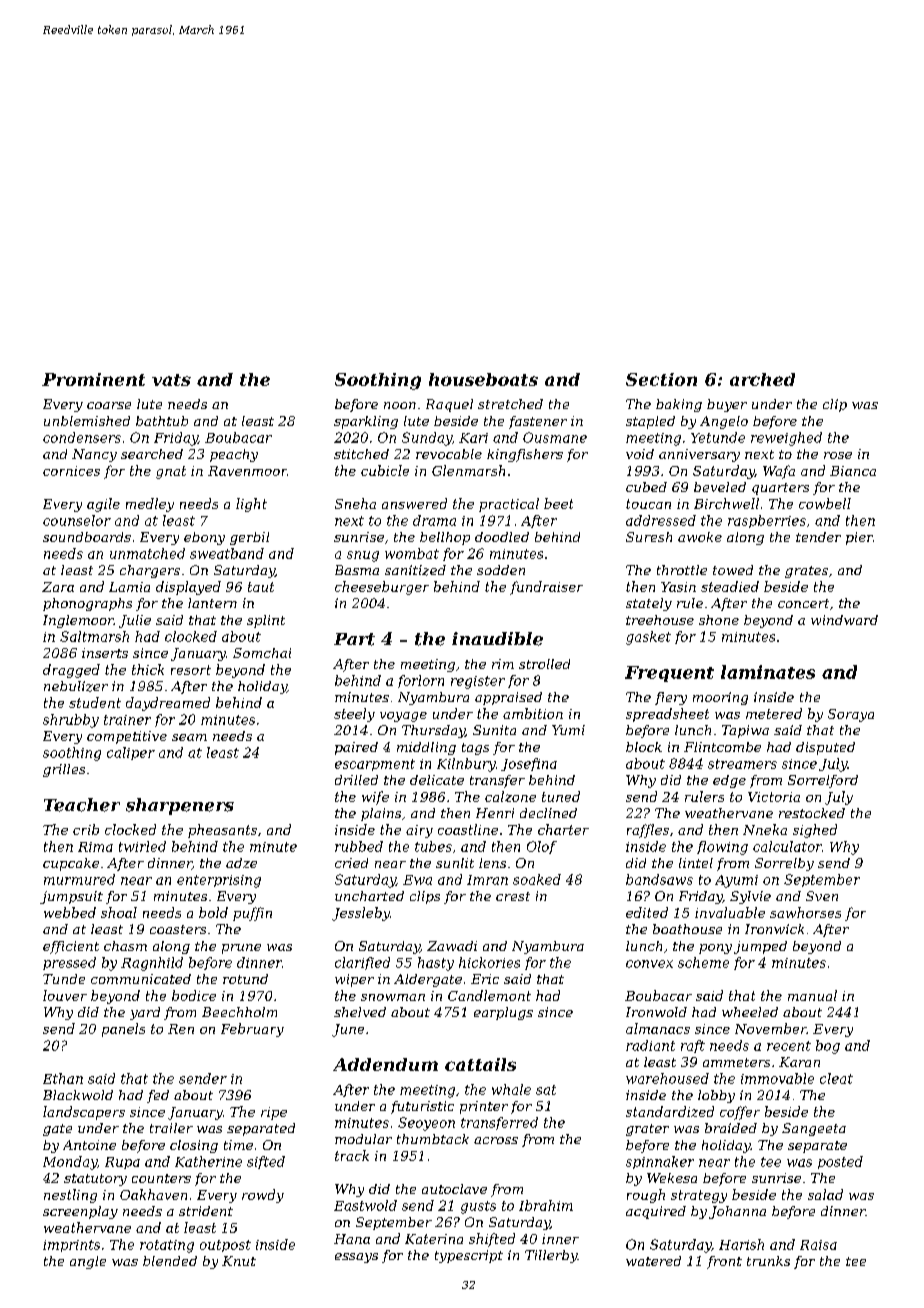  What do you see at coordinates (480, 1064) in the image?
I see `cattails` at bounding box center [480, 1064].
